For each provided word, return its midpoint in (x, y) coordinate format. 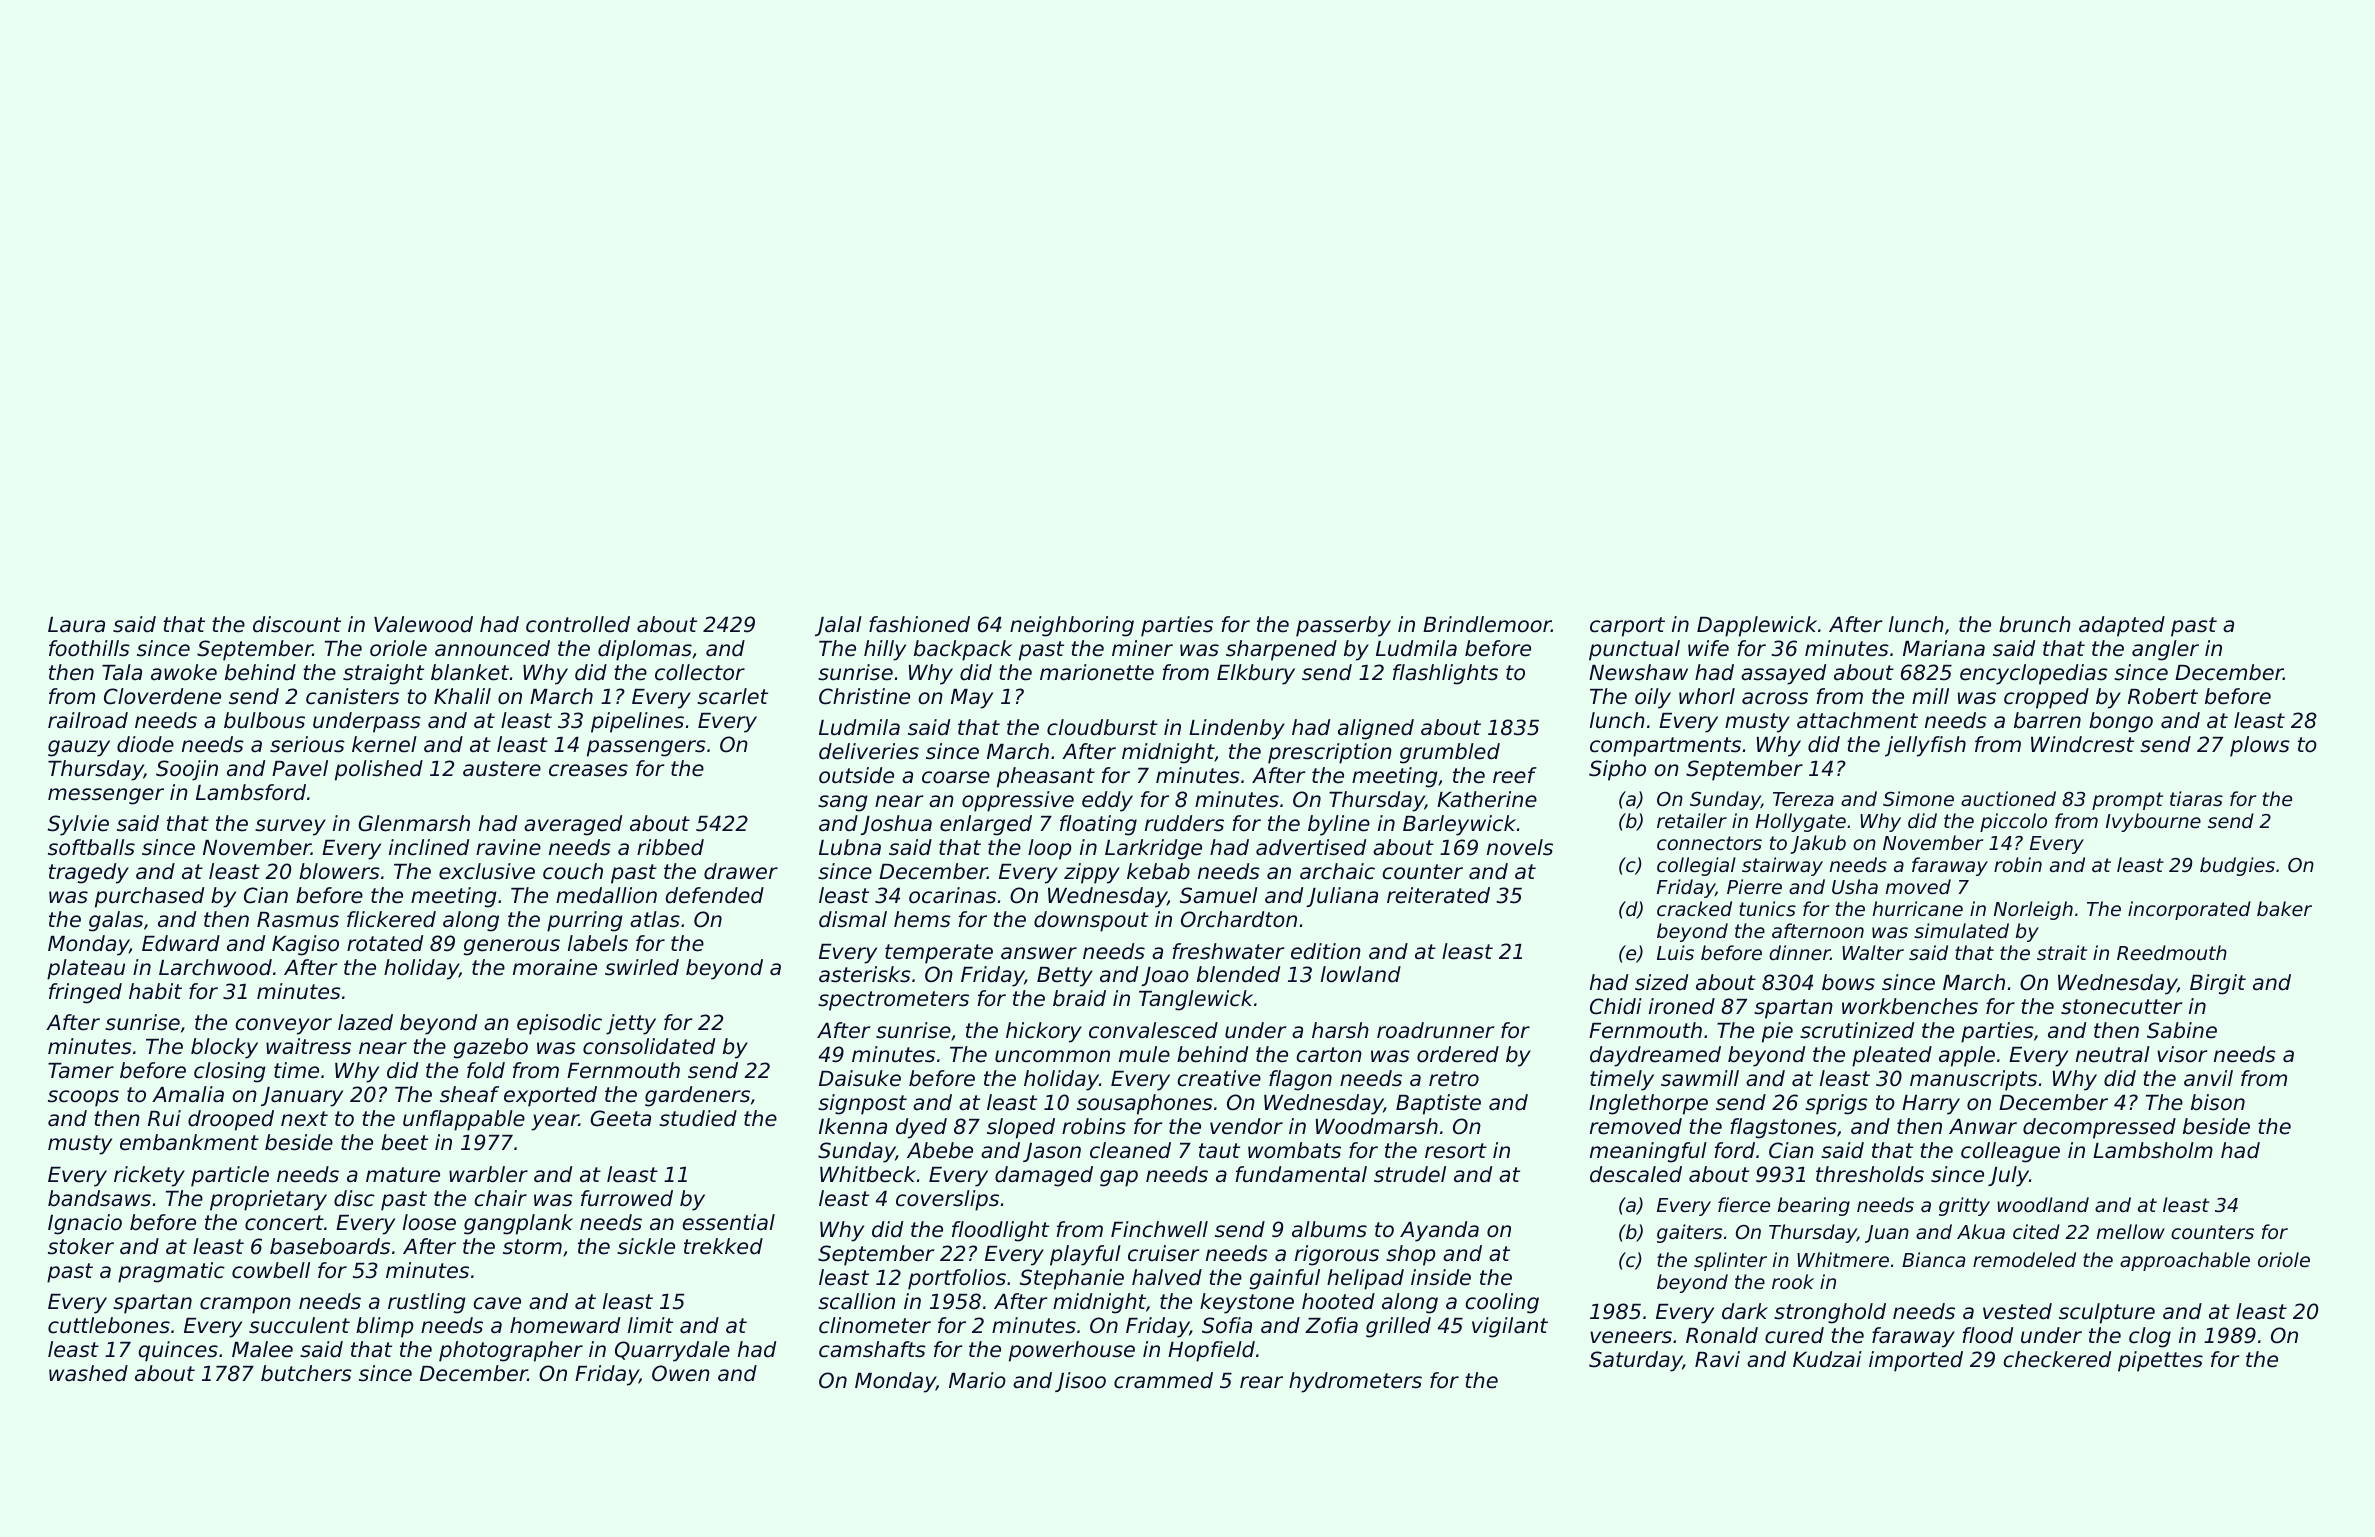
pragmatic (171, 1272)
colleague (2010, 1152)
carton (1329, 1055)
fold (486, 1070)
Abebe (940, 1150)
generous (512, 947)
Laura (76, 625)
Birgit (2218, 984)
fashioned (919, 624)
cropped (2046, 698)
